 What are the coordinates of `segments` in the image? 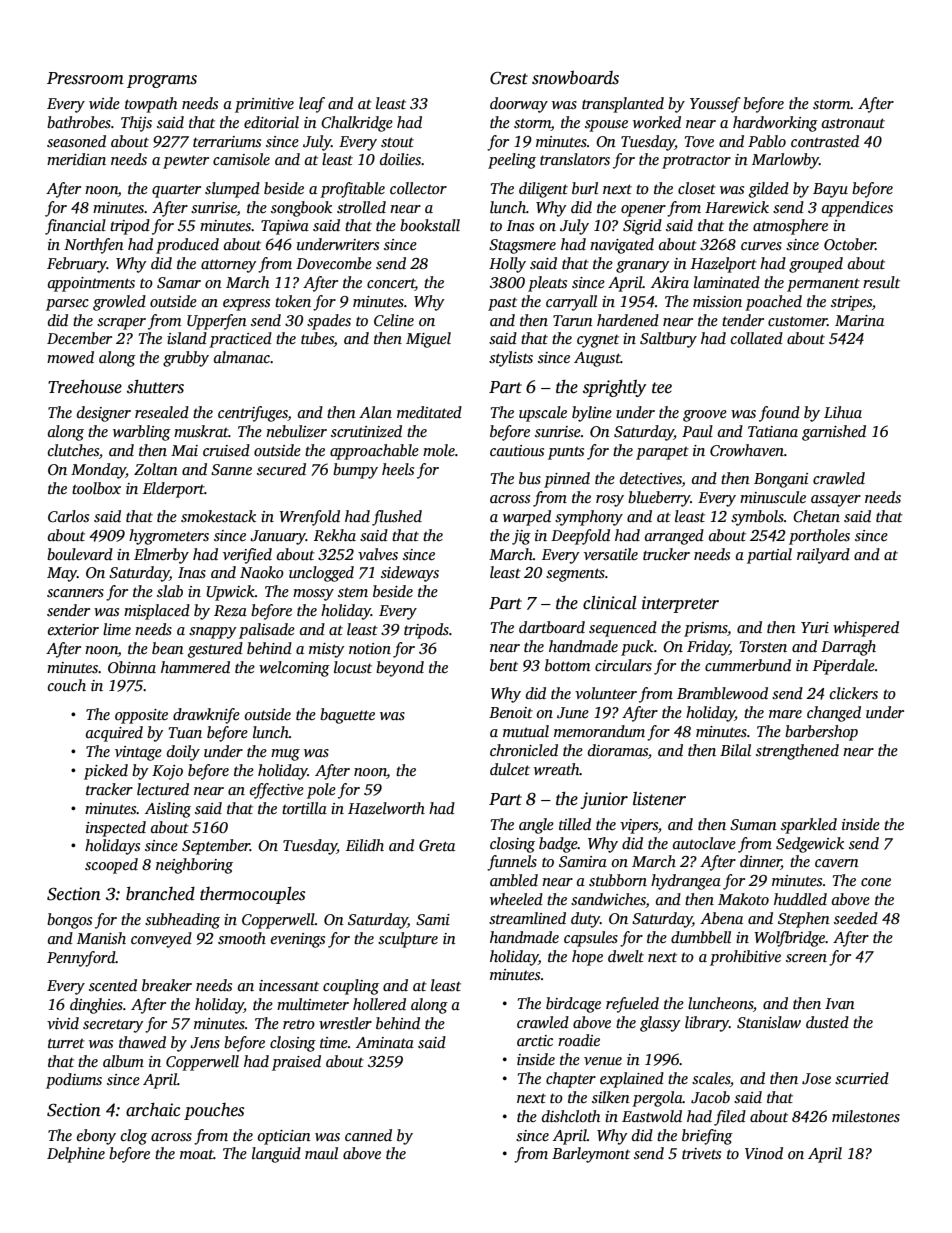 It's located at (575, 575).
